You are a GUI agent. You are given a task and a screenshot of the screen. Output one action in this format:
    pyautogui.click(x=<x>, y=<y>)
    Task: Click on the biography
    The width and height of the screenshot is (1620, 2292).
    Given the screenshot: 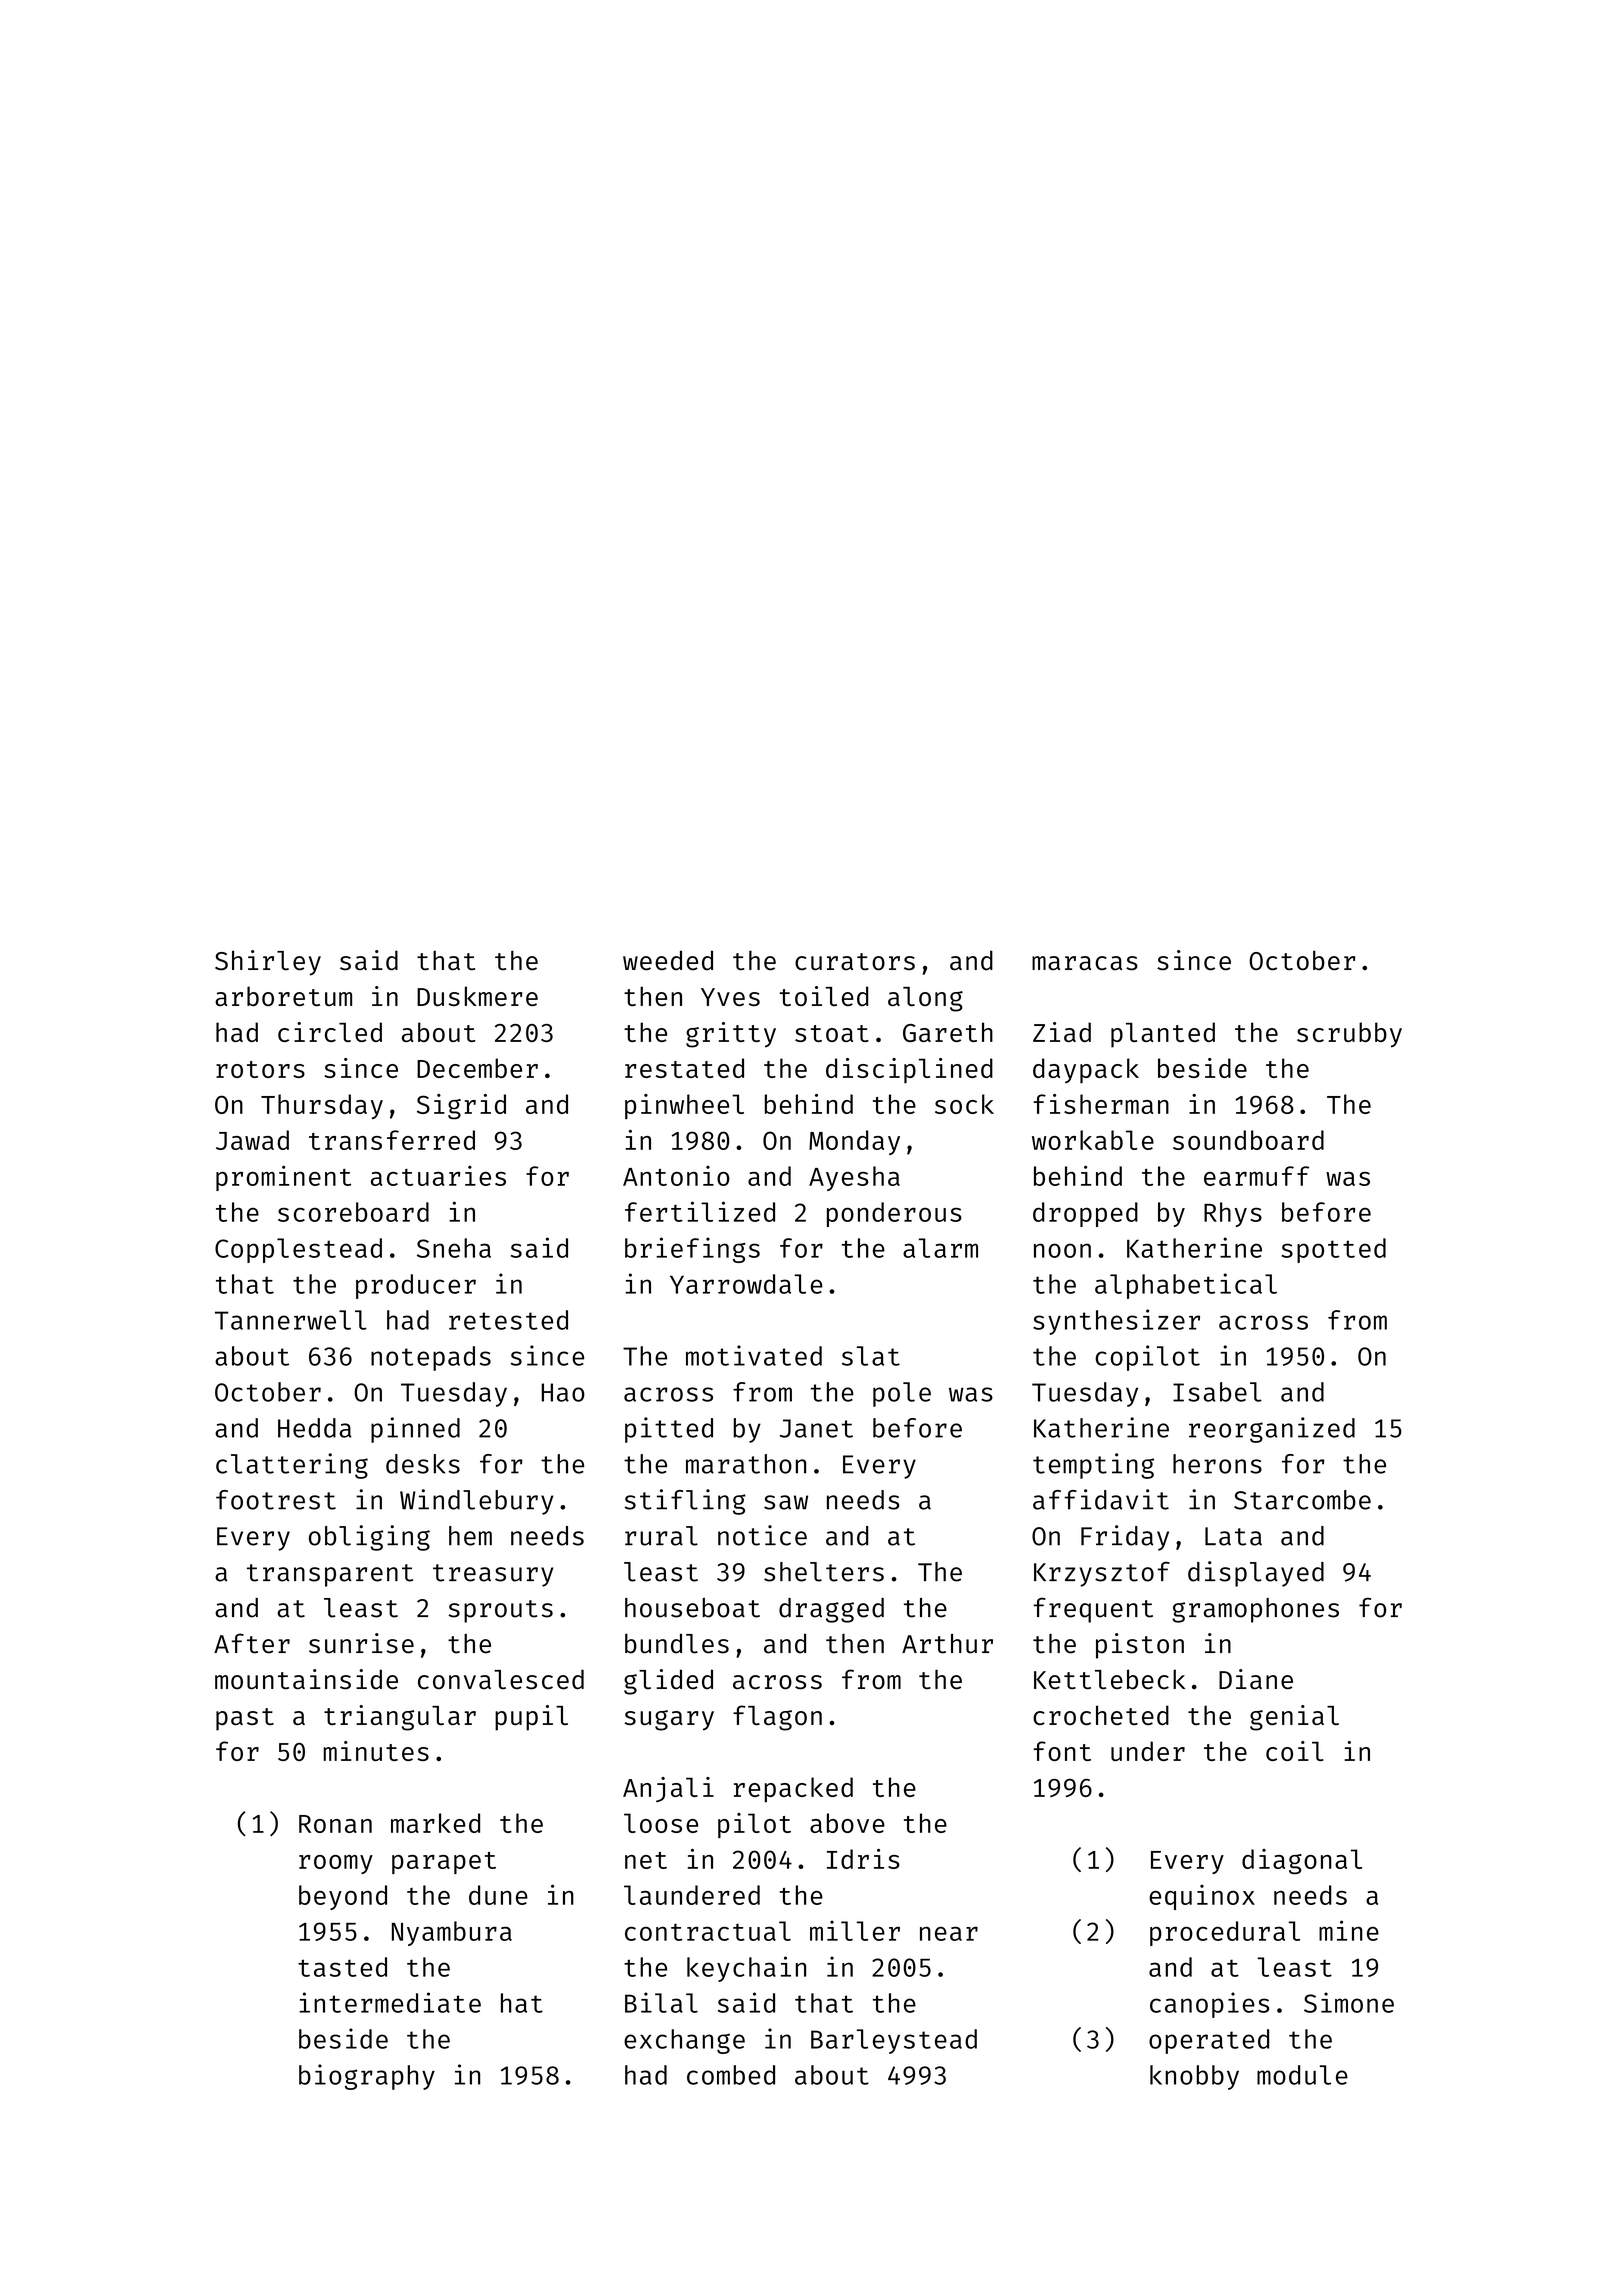 What is the action you would take?
    pyautogui.click(x=367, y=2077)
